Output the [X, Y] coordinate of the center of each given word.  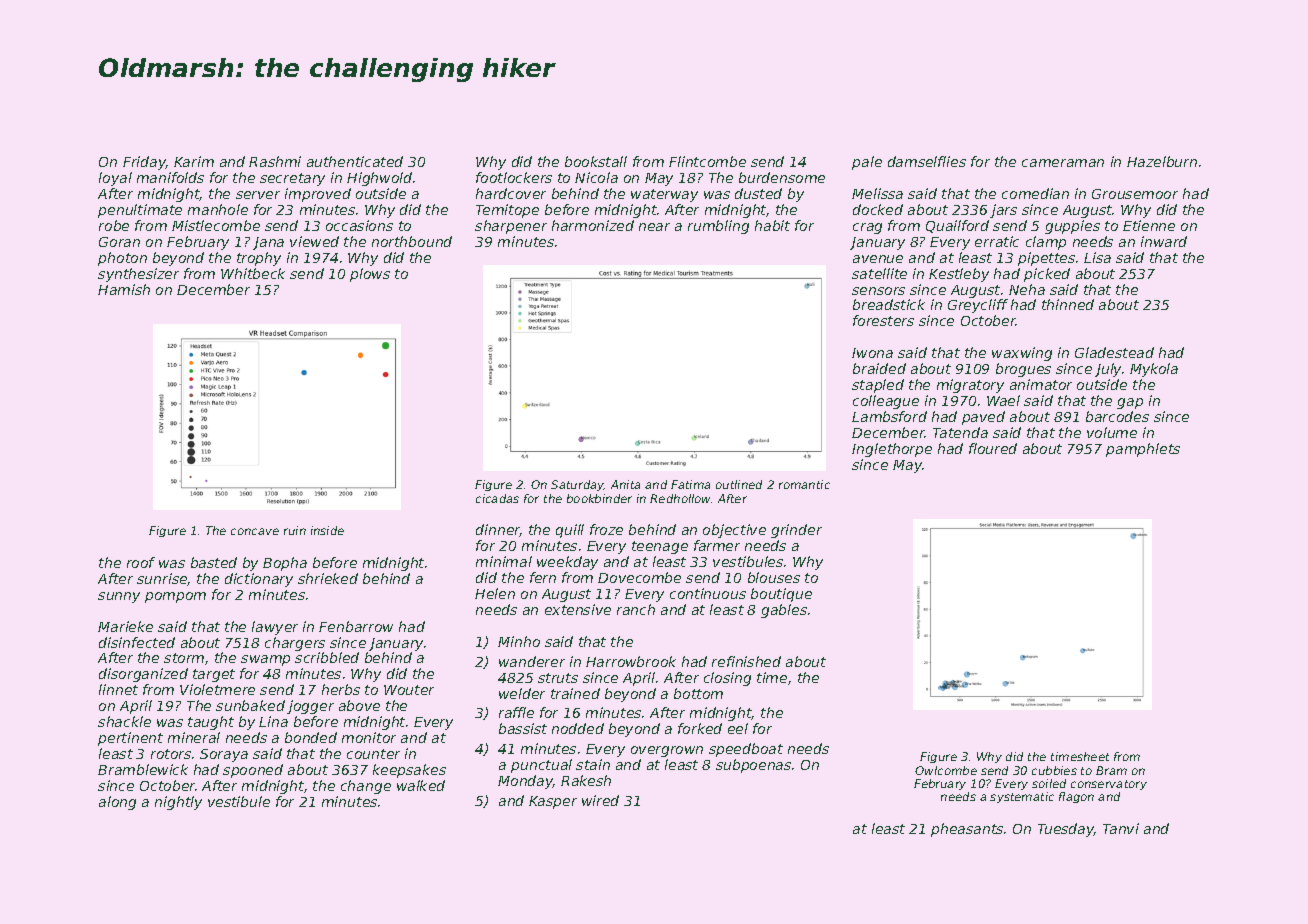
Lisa [1097, 257]
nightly [178, 803]
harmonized [593, 225]
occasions [359, 225]
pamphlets [1143, 450]
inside [327, 530]
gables [784, 611]
